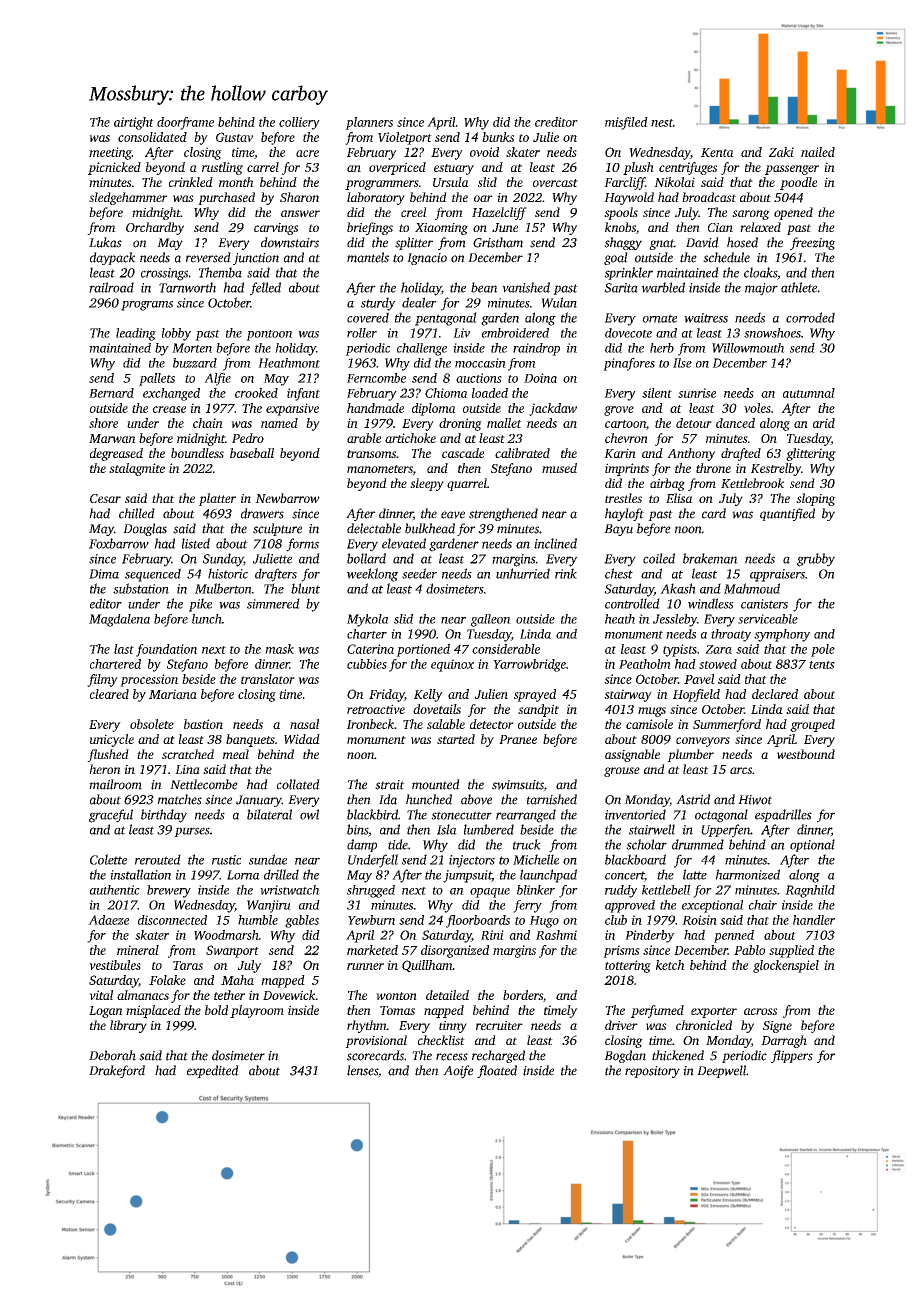  What do you see at coordinates (368, 620) in the screenshot?
I see `Mykola` at bounding box center [368, 620].
